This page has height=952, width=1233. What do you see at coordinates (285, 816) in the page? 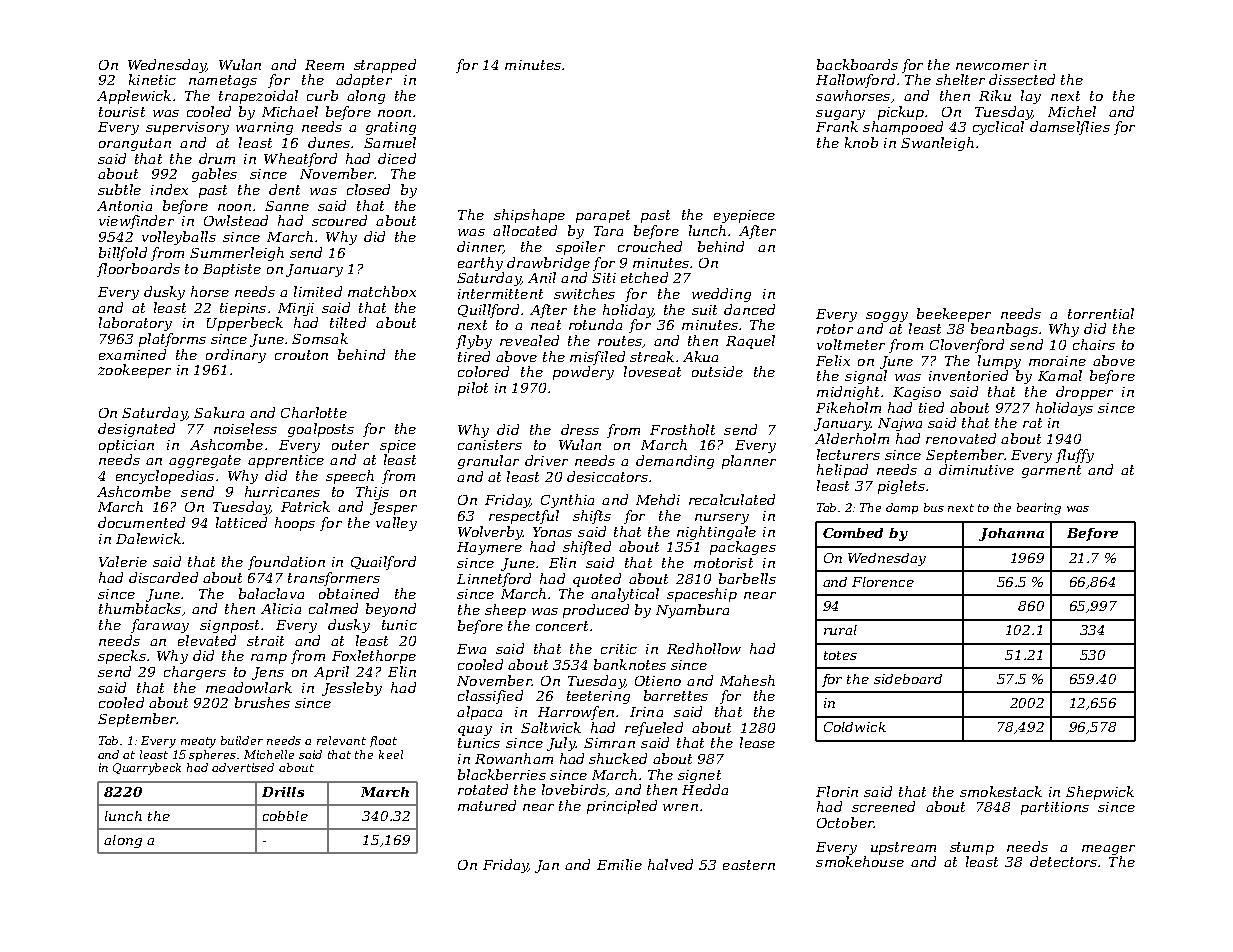
I see `cobble` at bounding box center [285, 816].
